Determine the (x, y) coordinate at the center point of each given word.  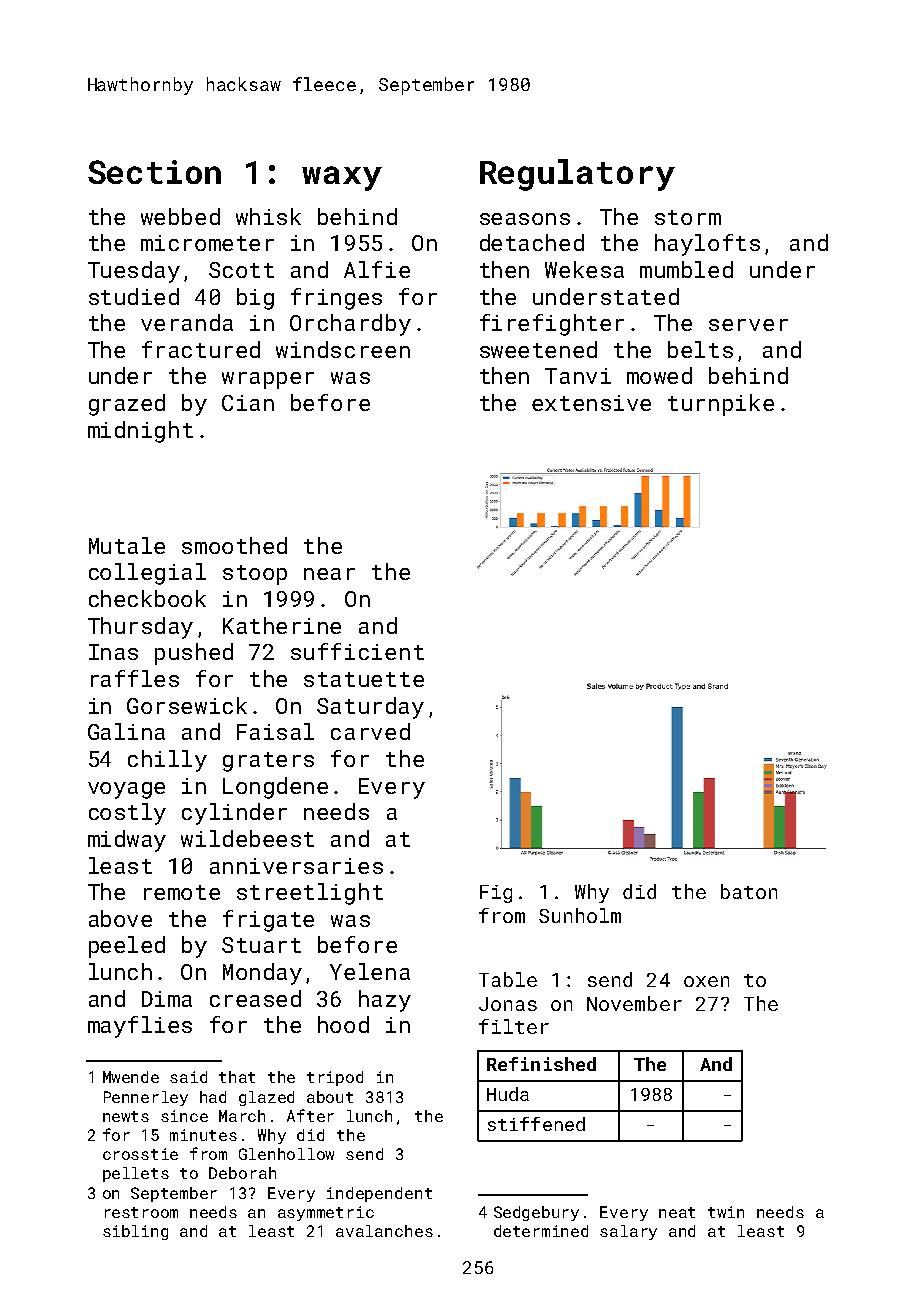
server (748, 325)
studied (134, 296)
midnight (140, 432)
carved (370, 731)
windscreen (343, 349)
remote (182, 892)
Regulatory (577, 175)
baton (749, 891)
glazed (266, 1098)
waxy (342, 178)
